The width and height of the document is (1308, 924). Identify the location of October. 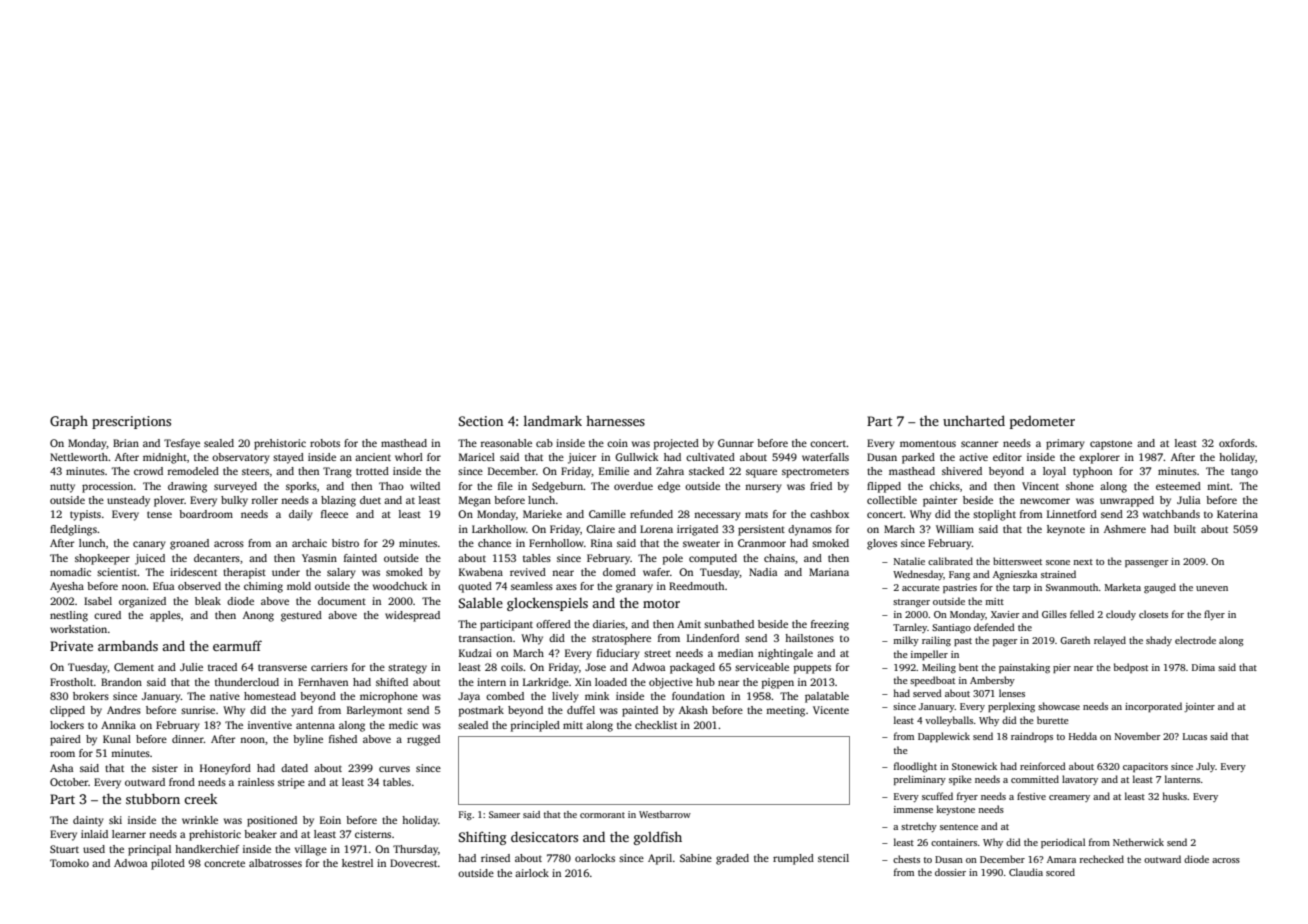
(69, 782).
